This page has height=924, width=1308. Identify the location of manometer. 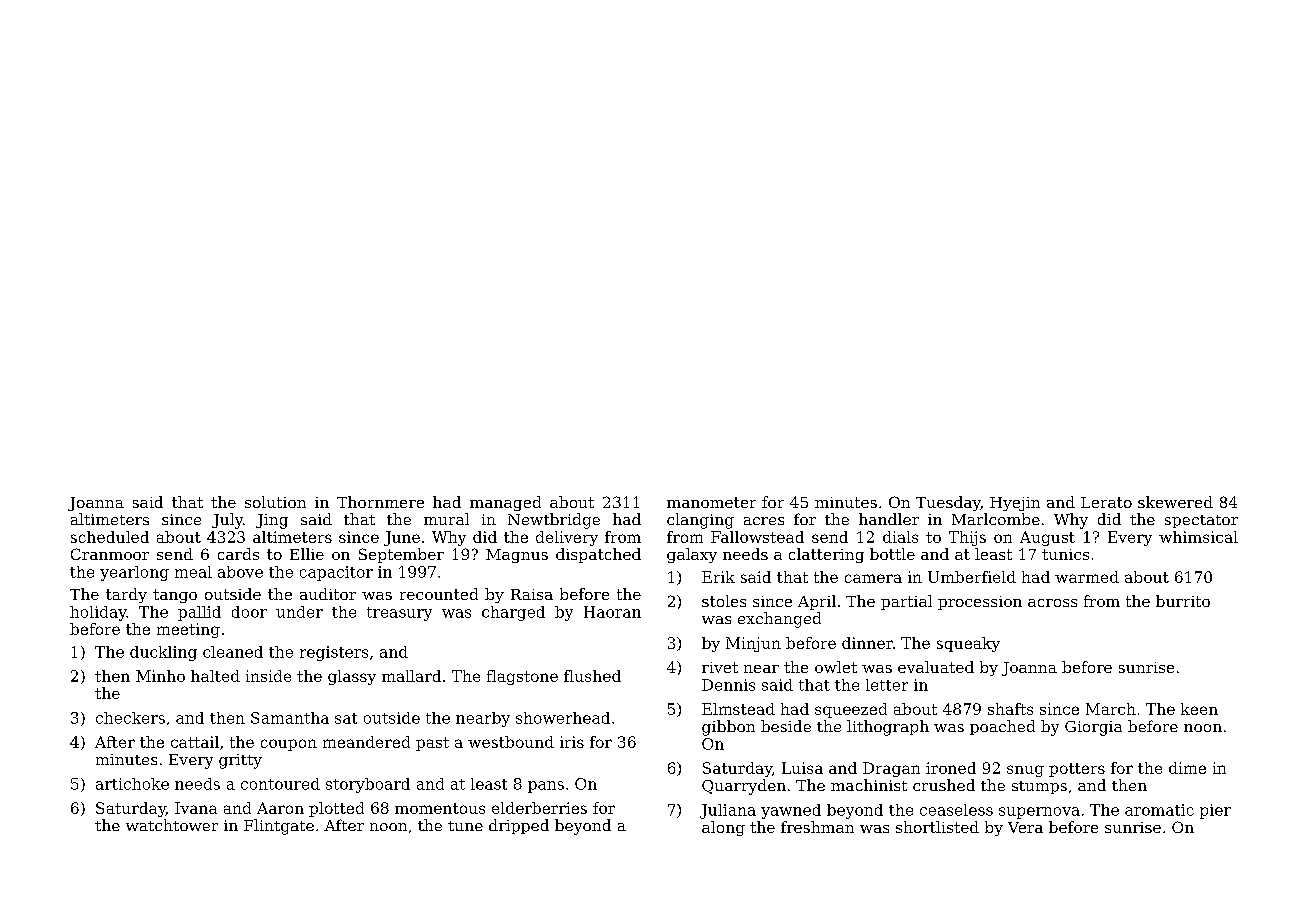
(711, 502).
